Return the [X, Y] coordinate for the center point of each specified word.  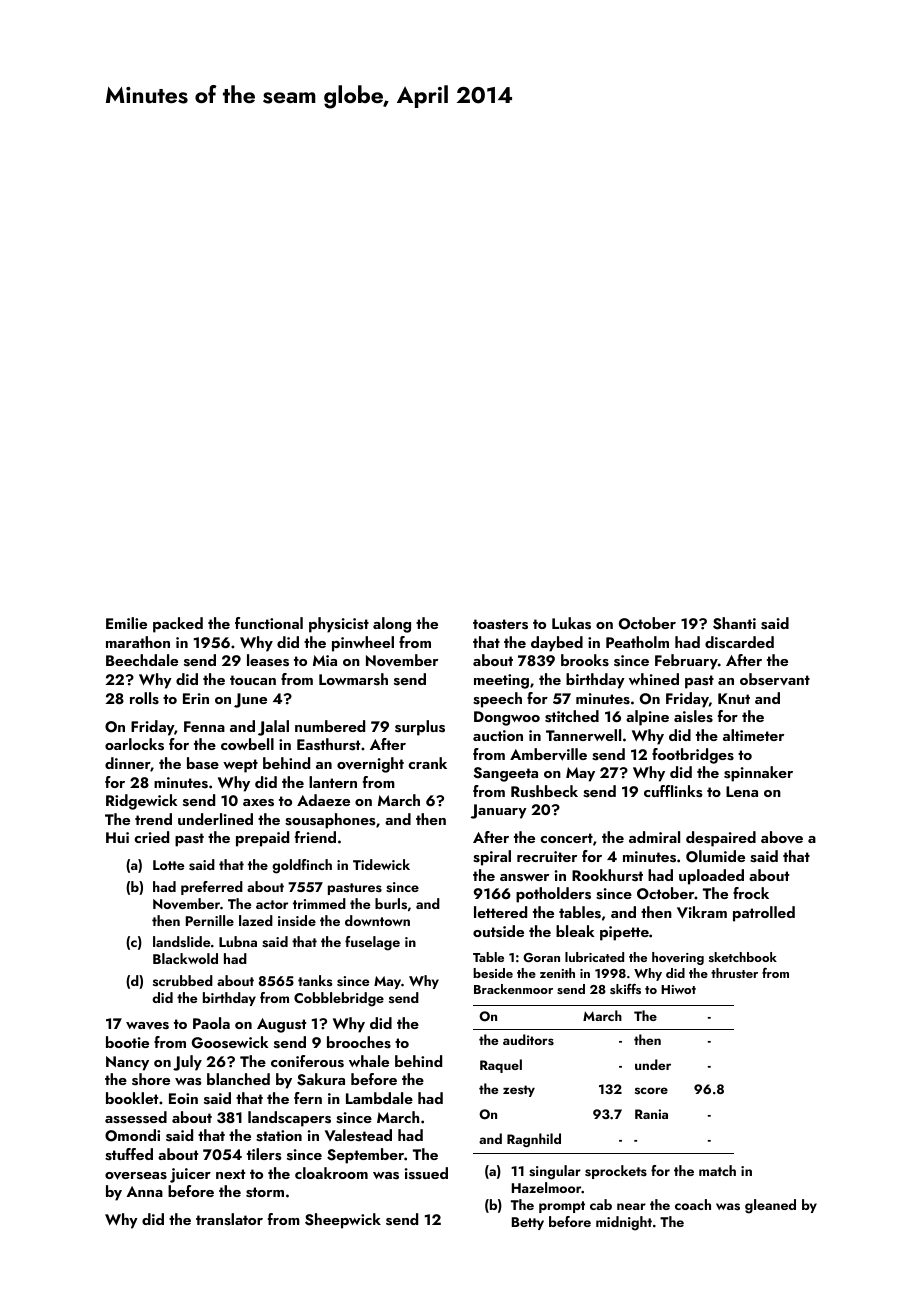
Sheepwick [343, 1221]
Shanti [734, 623]
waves [147, 1026]
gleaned [770, 1206]
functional [269, 623]
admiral [654, 837]
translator [229, 1219]
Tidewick [381, 864]
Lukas [571, 623]
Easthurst [328, 744]
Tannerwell [583, 735]
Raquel [501, 1066]
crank [427, 763]
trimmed [319, 903]
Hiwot [678, 989]
